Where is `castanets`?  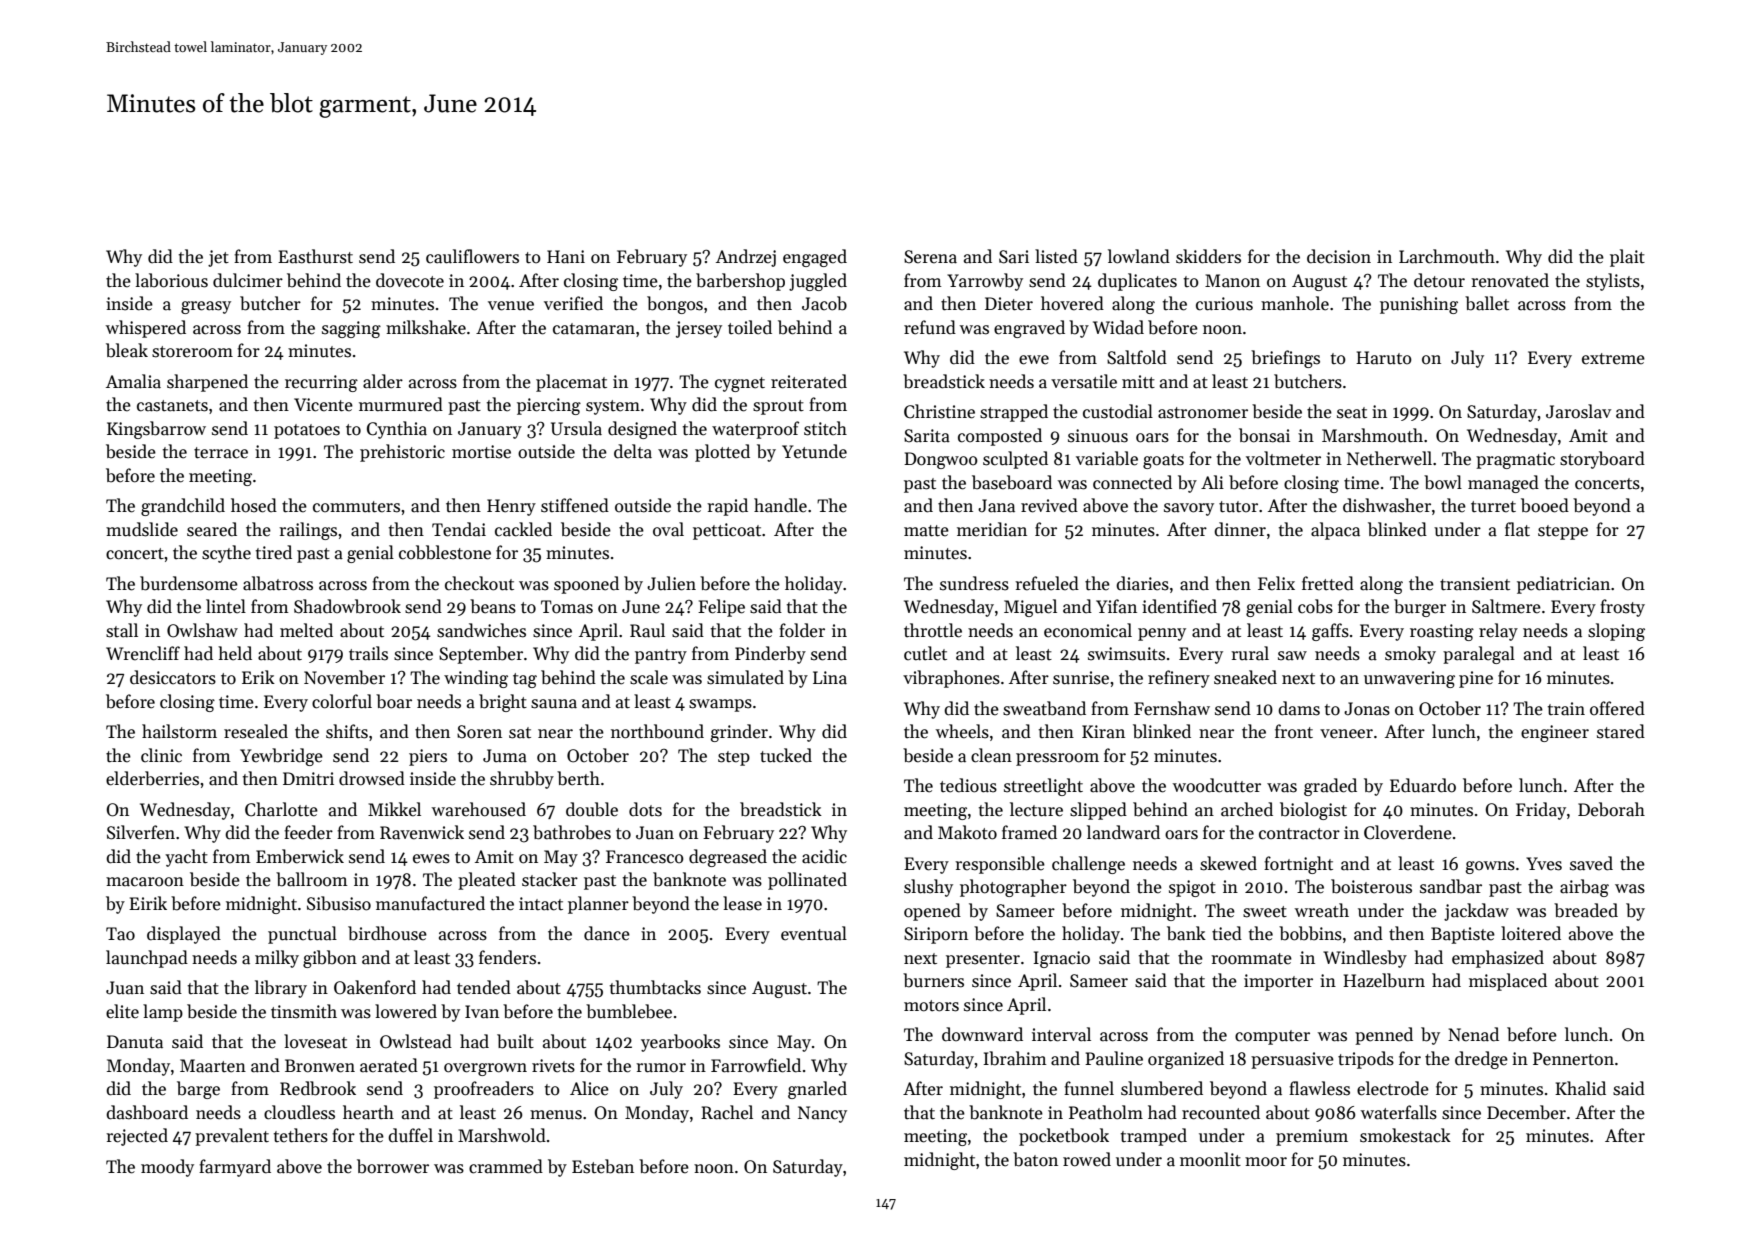 castanets is located at coordinates (172, 406).
